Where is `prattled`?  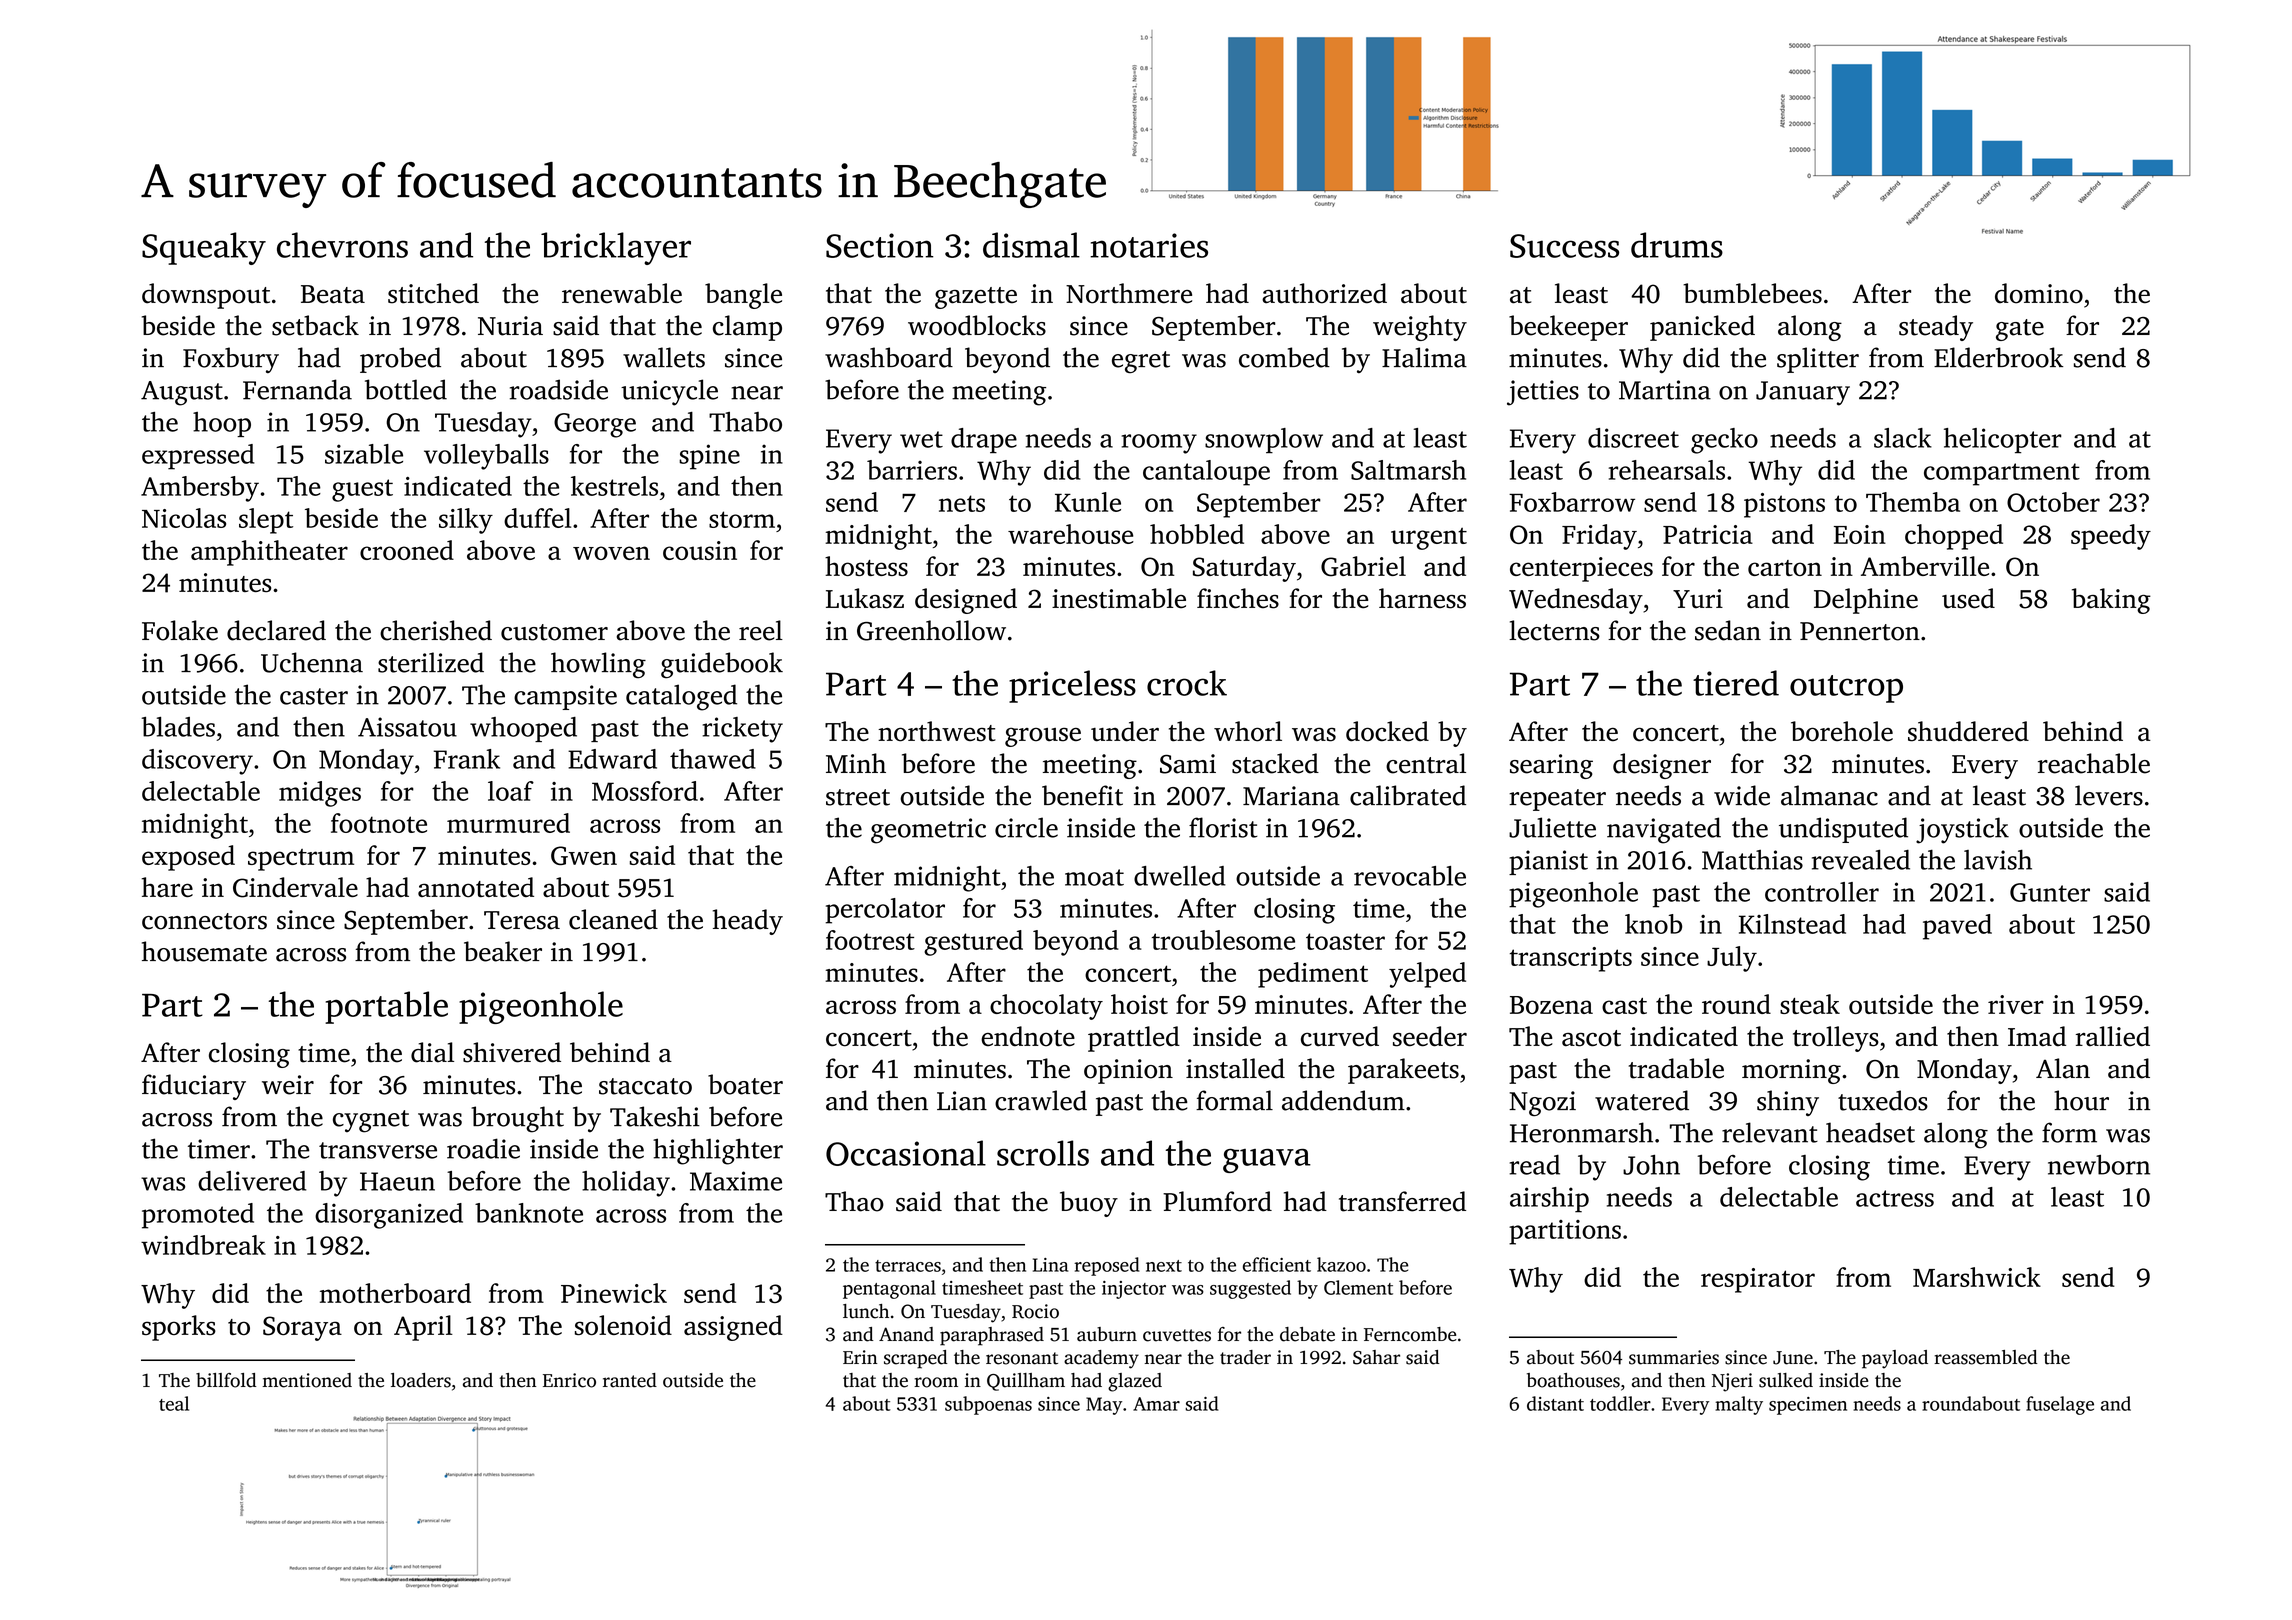
prattled is located at coordinates (1134, 1039).
